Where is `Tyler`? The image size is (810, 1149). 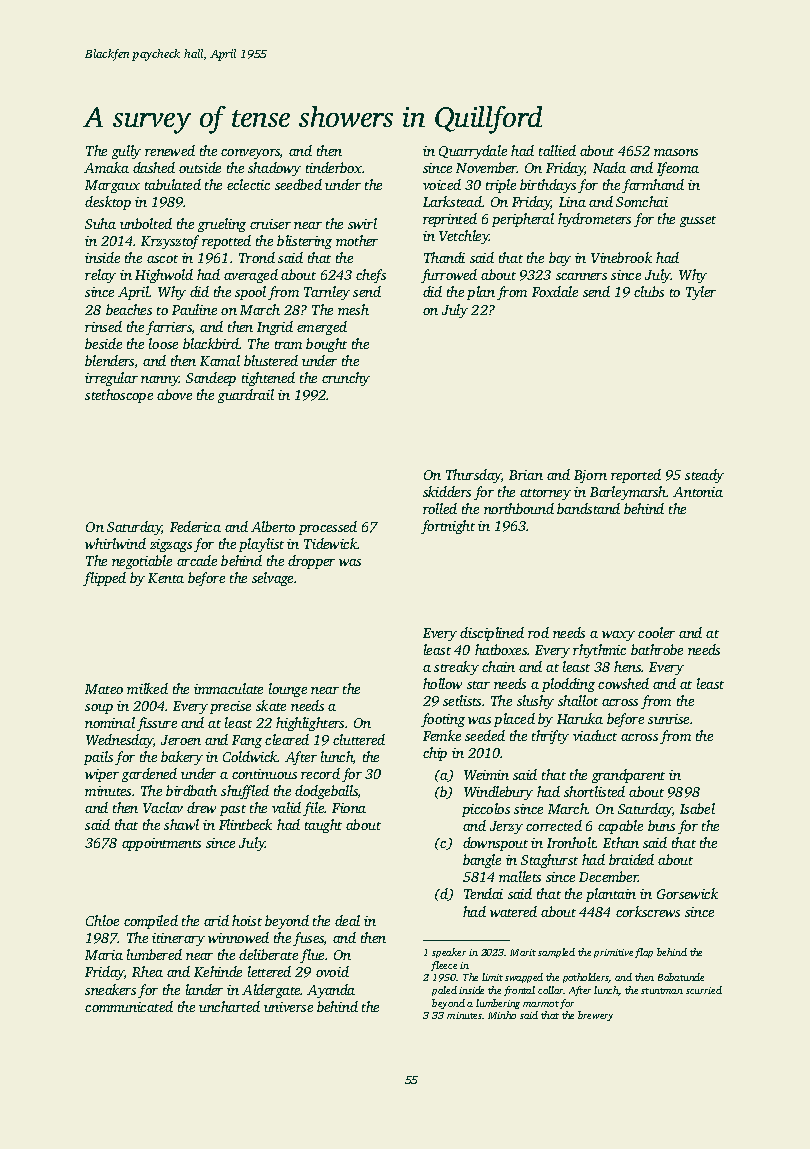 Tyler is located at coordinates (701, 293).
